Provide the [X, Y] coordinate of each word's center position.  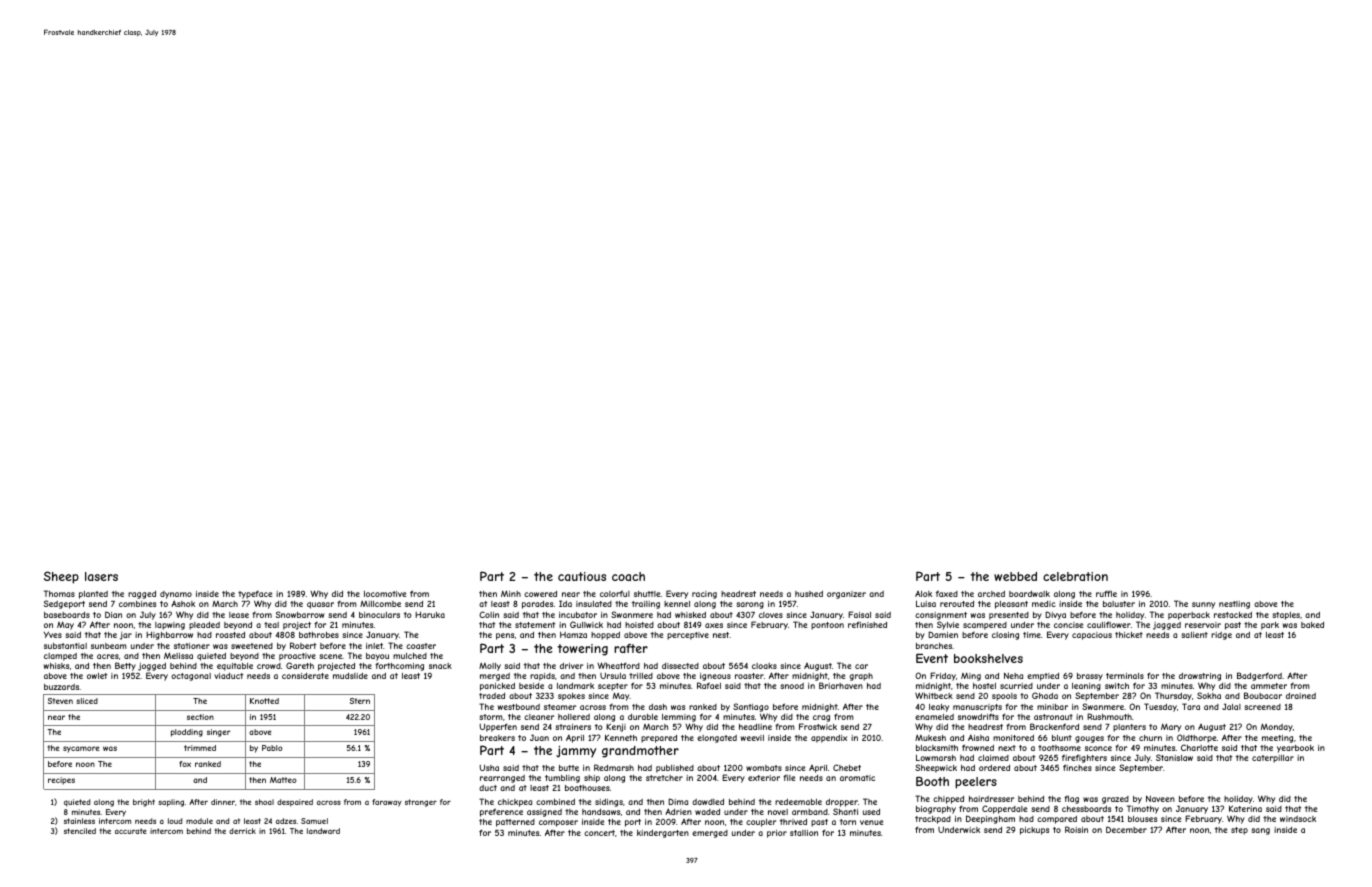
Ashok [183, 603]
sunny [1203, 605]
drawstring [1200, 677]
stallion [804, 833]
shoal [264, 802]
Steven [60, 701]
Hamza [573, 635]
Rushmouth [1109, 716]
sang [1260, 831]
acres [108, 656]
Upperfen [498, 727]
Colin [489, 614]
